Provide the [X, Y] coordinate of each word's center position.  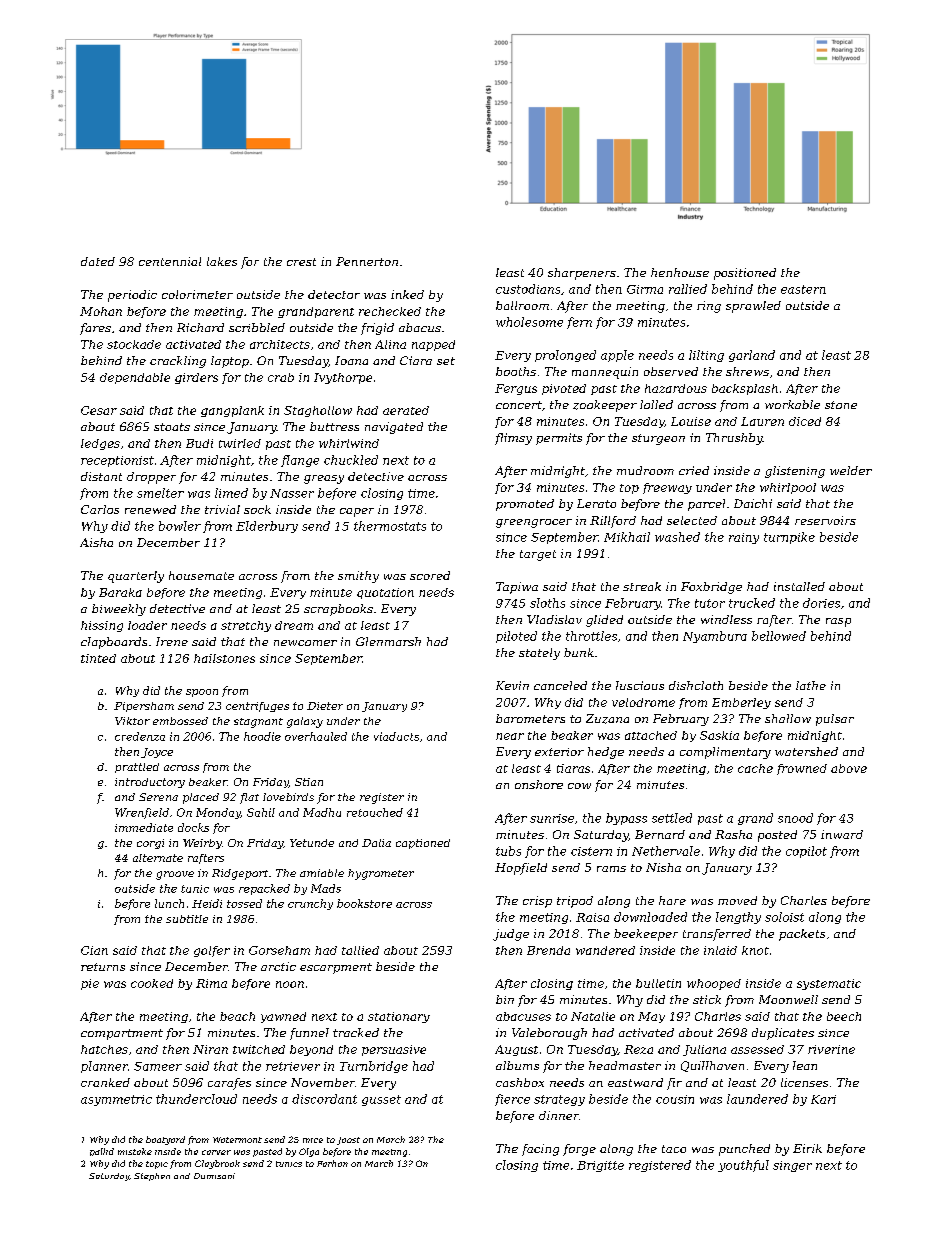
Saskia [719, 735]
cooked [152, 983]
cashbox [520, 1082]
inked [407, 294]
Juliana [704, 1050]
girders [196, 378]
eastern [803, 289]
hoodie [262, 736]
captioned [423, 844]
